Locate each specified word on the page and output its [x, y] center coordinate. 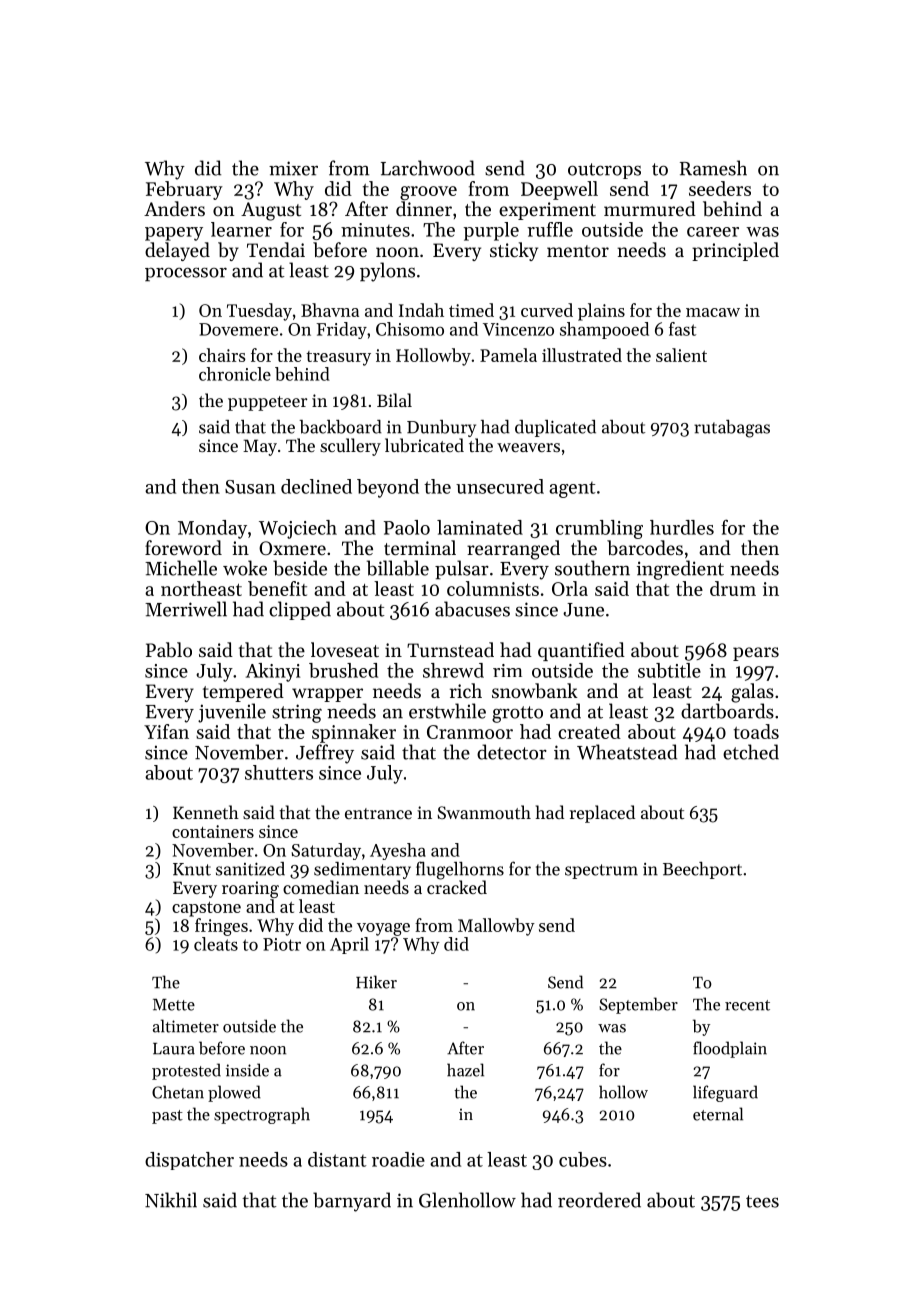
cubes [583, 1159]
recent [747, 1005]
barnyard [352, 1202]
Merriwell [186, 609]
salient [681, 355]
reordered [599, 1200]
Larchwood [428, 168]
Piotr [282, 944]
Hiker [376, 982]
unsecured [500, 486]
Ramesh [713, 168]
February [184, 190]
